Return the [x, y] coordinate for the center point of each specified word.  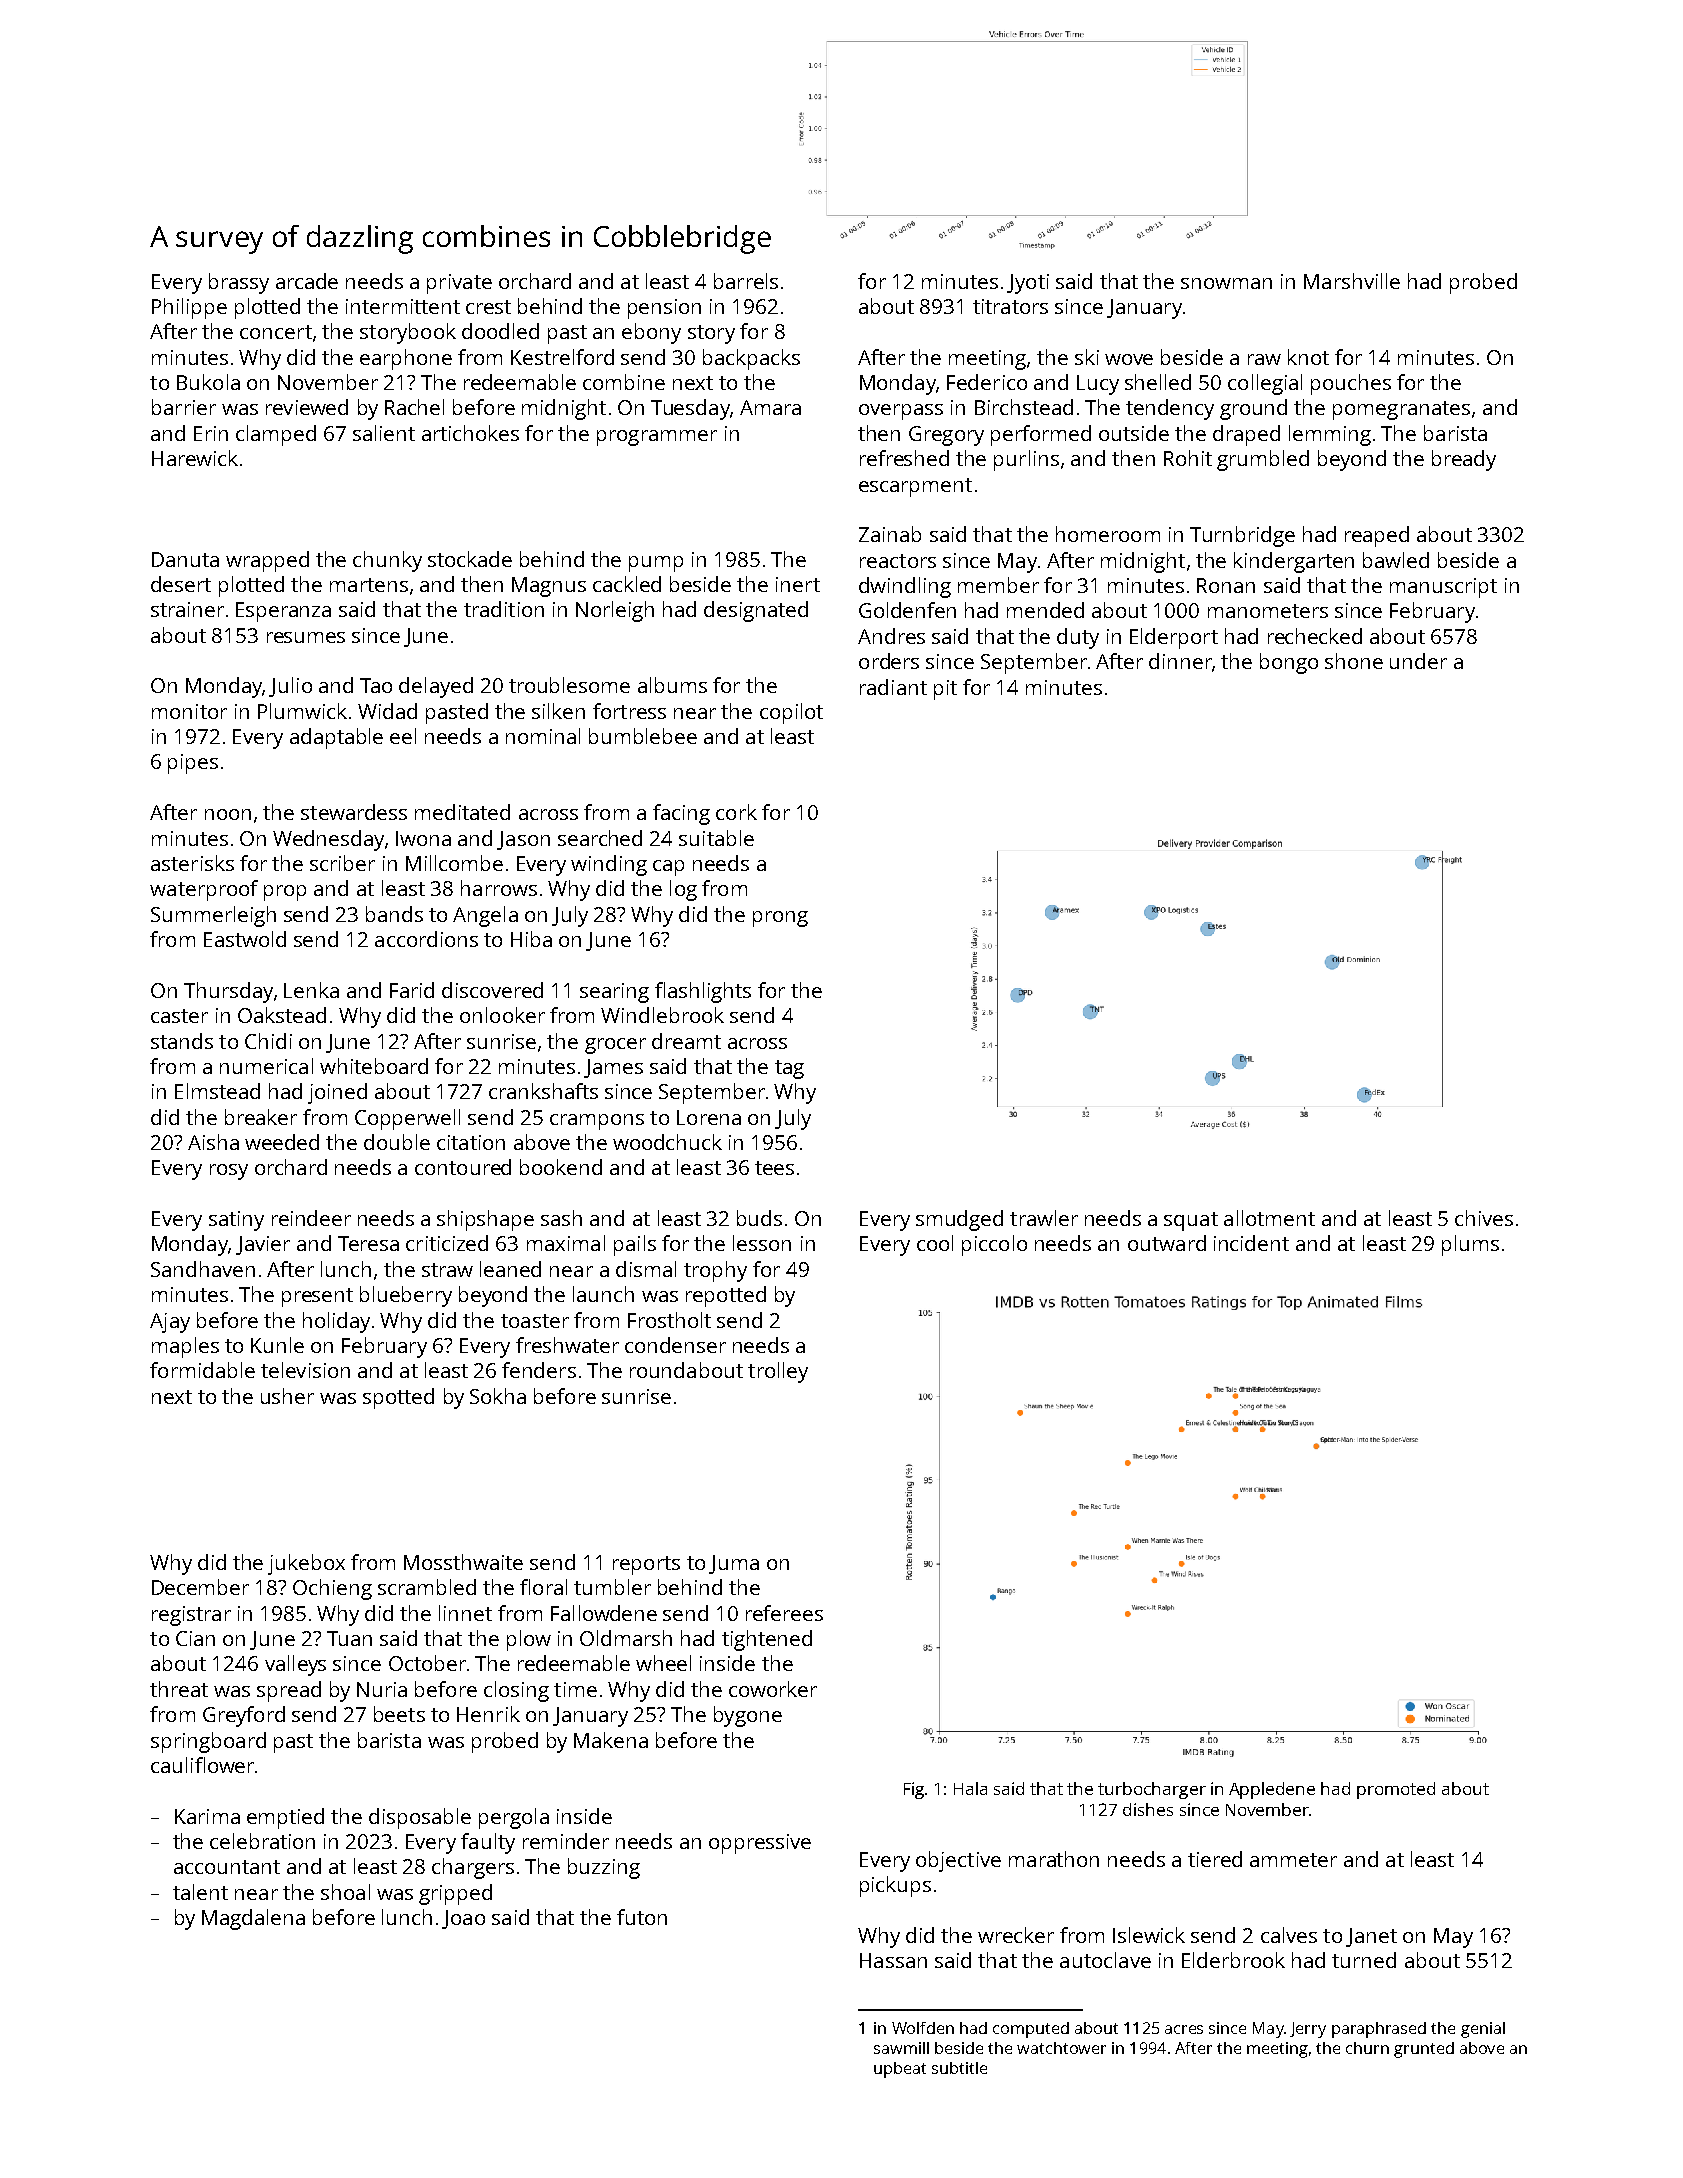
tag [789, 1069]
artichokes [470, 433]
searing [614, 993]
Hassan [893, 1960]
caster [179, 1016]
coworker [773, 1689]
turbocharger [1152, 1790]
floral [543, 1587]
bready [1464, 460]
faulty [488, 1843]
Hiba [531, 939]
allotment [1269, 1218]
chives [1484, 1218]
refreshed [904, 458]
